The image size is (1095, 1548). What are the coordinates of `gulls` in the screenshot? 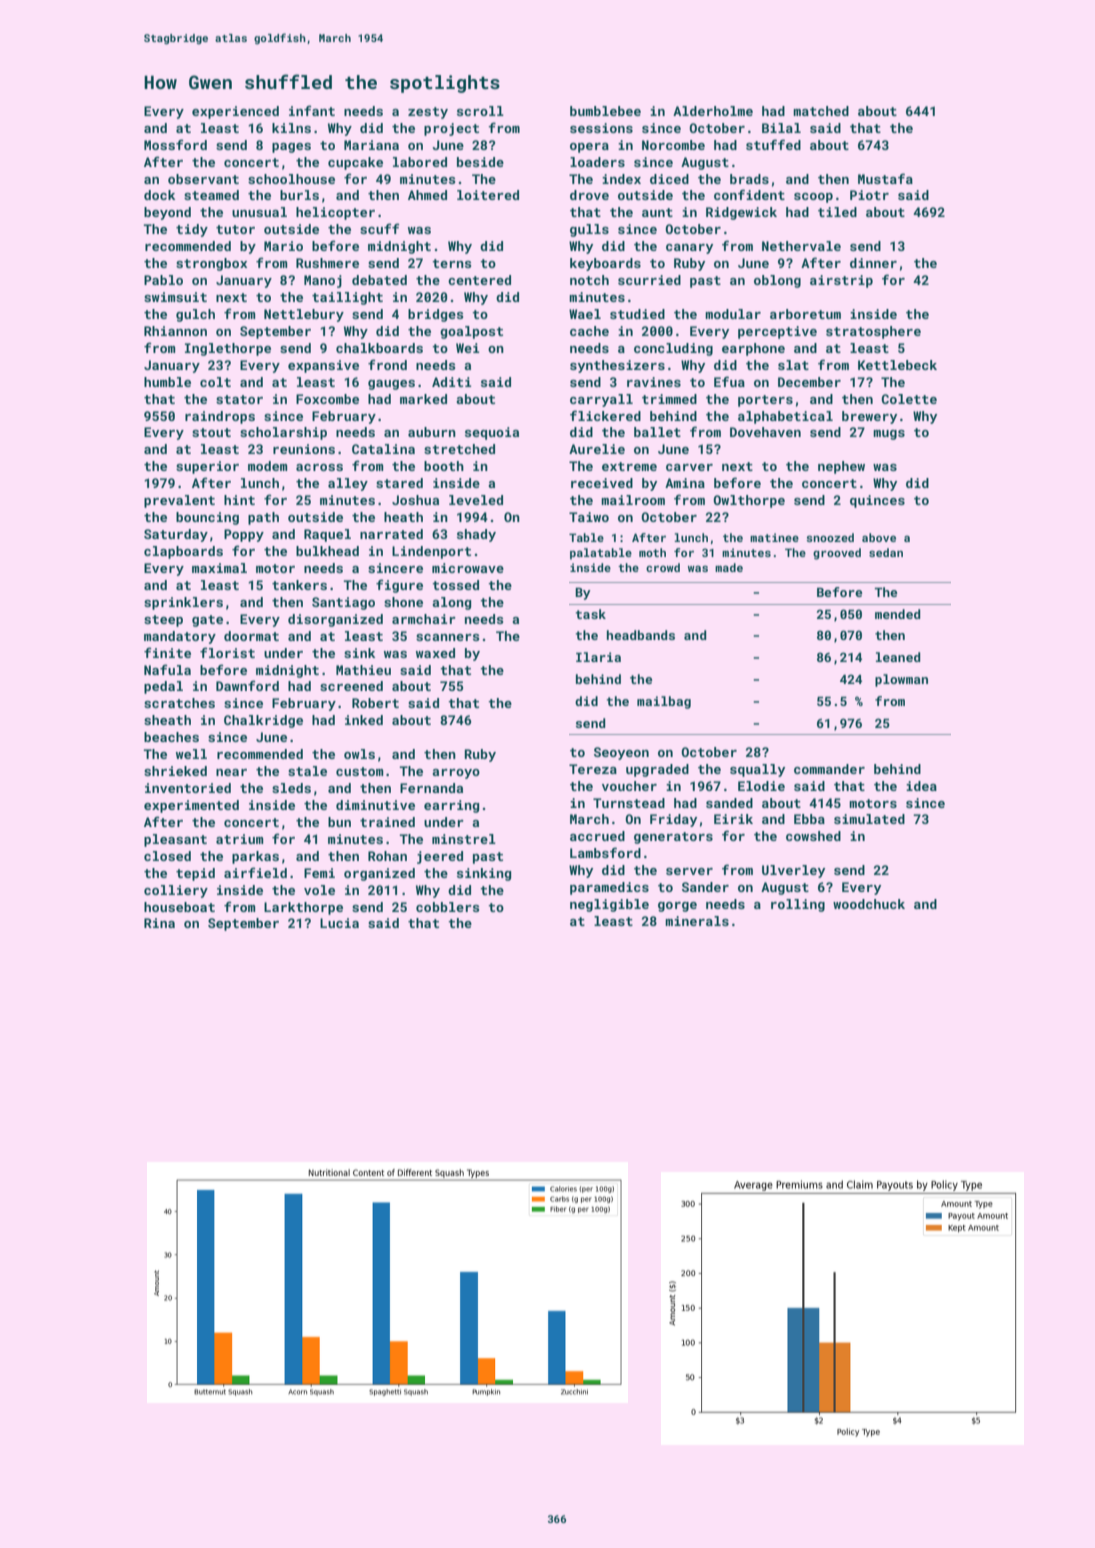 It's located at (589, 230).
